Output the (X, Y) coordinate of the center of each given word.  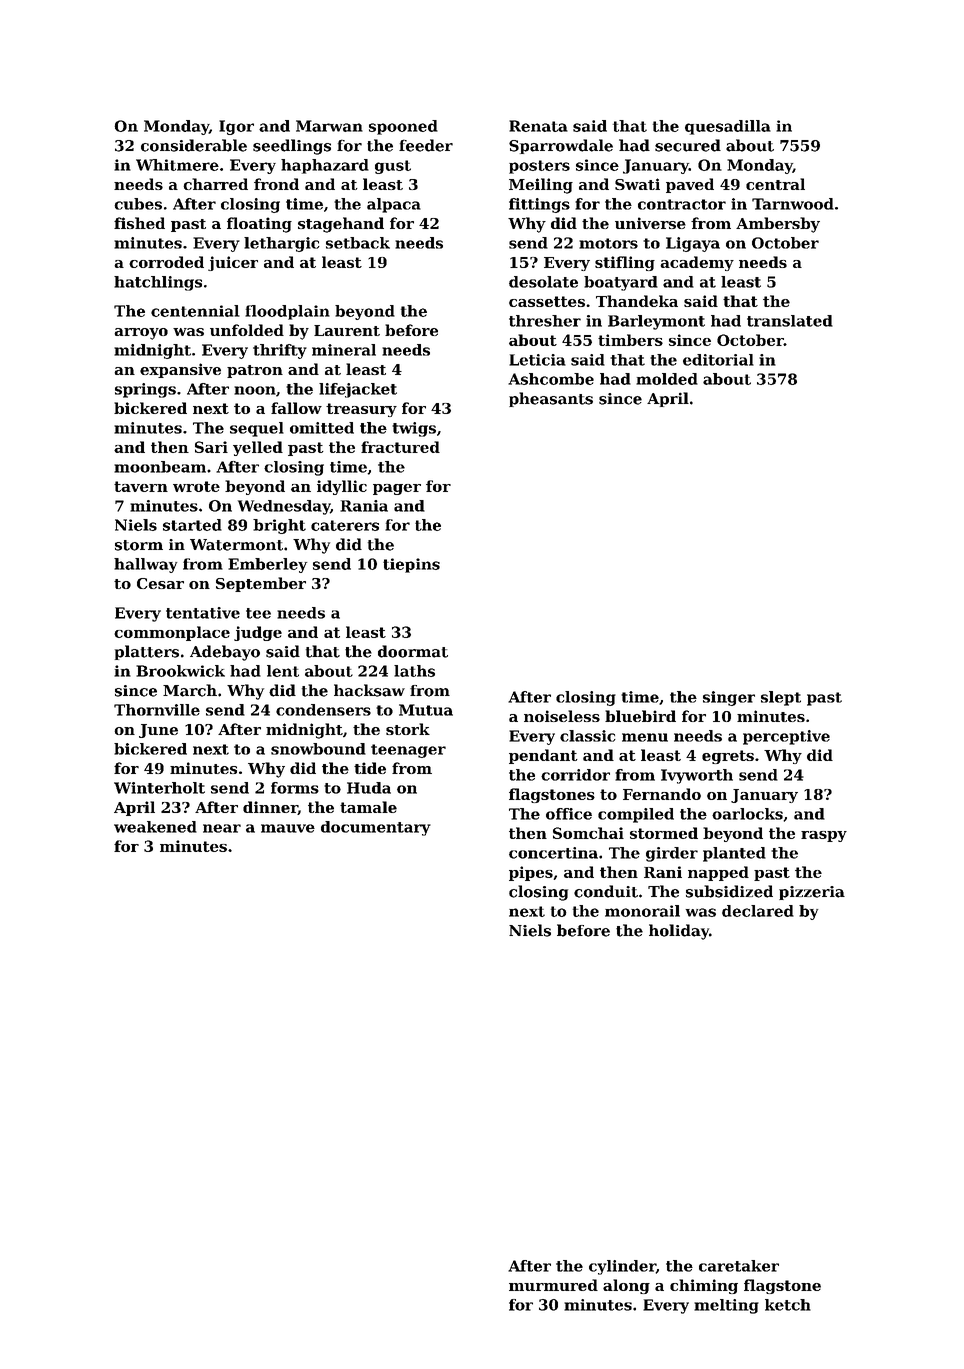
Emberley (267, 565)
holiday (679, 932)
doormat (413, 651)
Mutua (426, 710)
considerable (194, 145)
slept (781, 698)
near (222, 828)
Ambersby (778, 225)
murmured (553, 1285)
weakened (155, 827)
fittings (539, 205)
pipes (531, 873)
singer (729, 698)
